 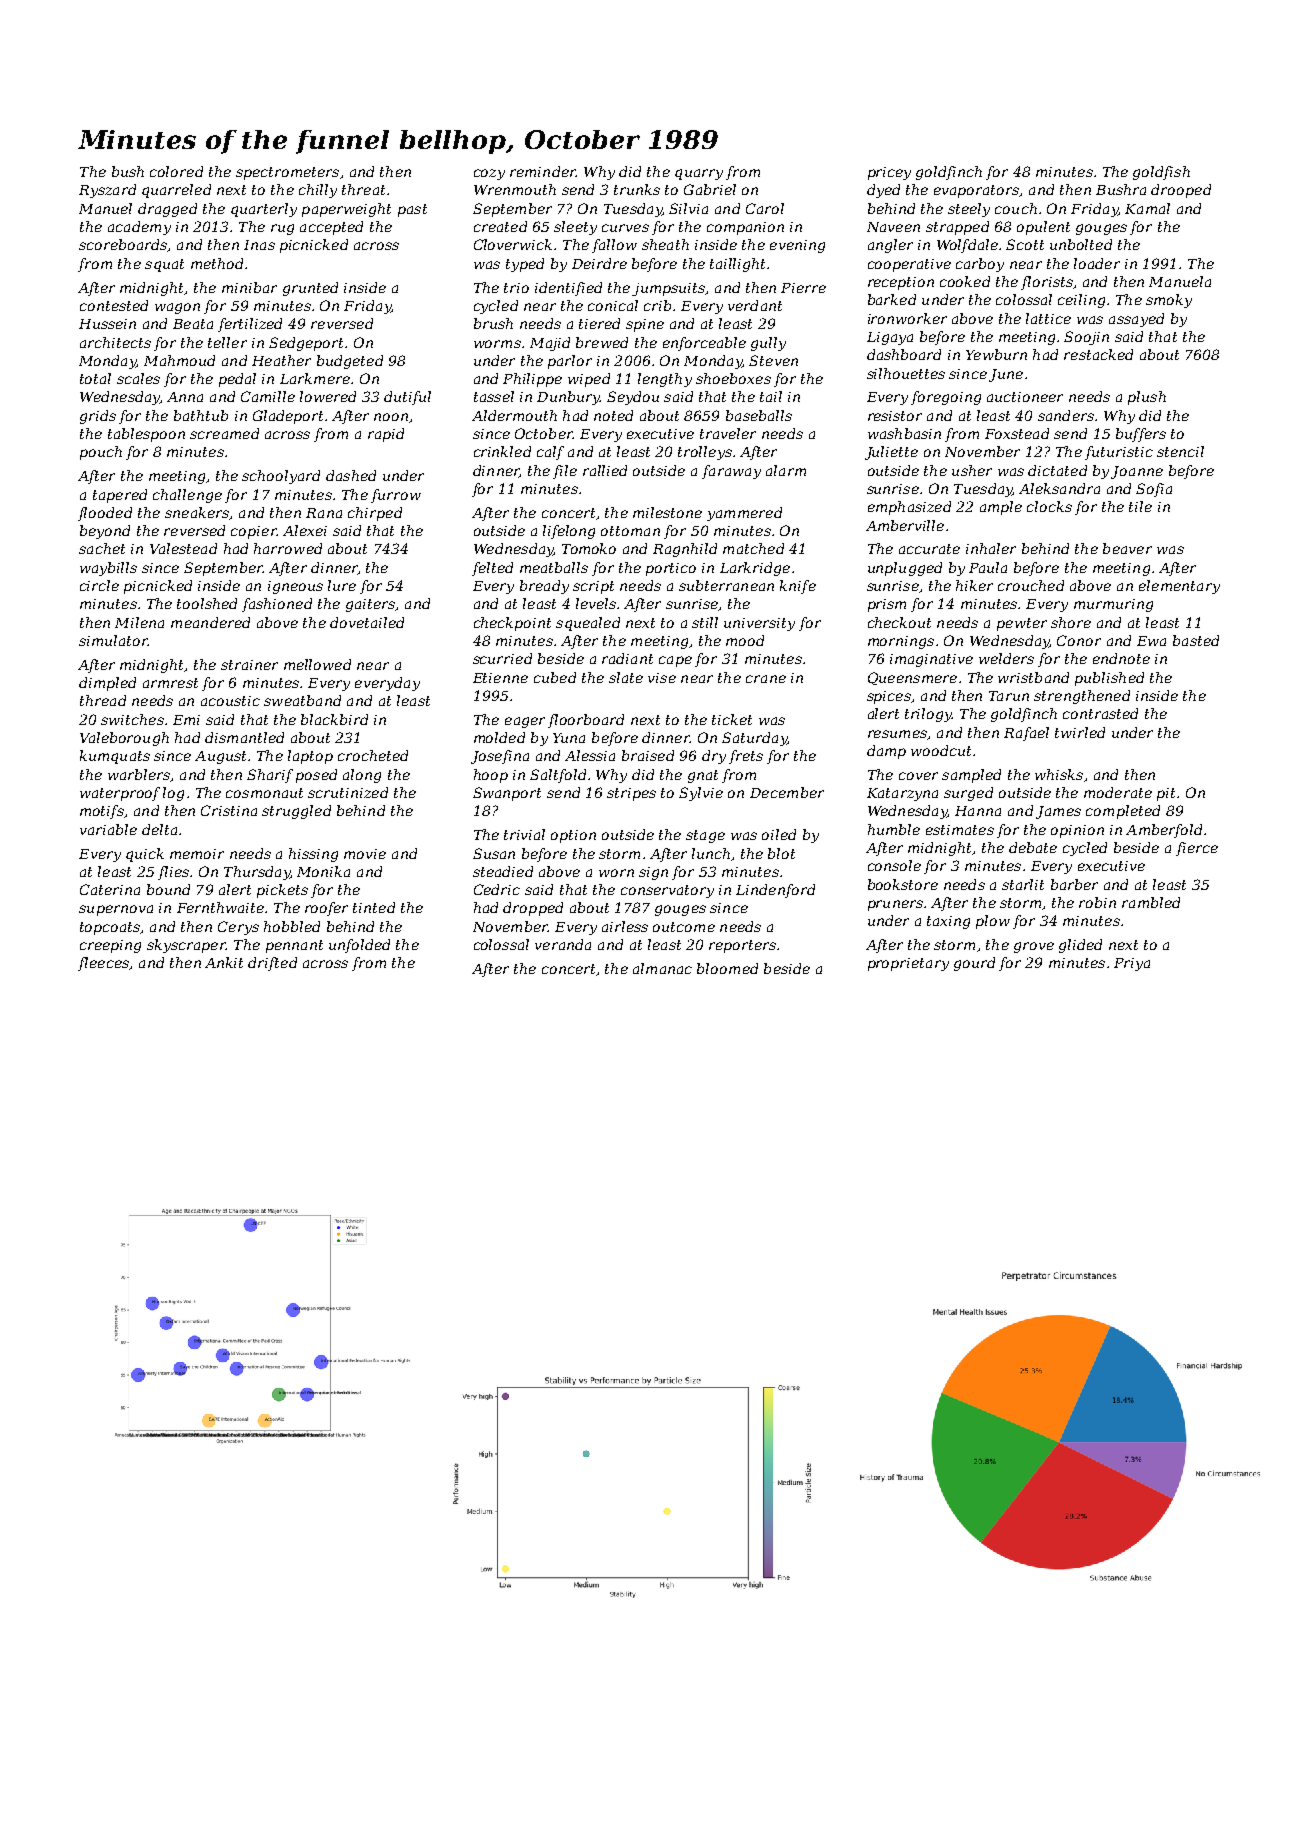 What do you see at coordinates (569, 532) in the screenshot?
I see `lifelong` at bounding box center [569, 532].
